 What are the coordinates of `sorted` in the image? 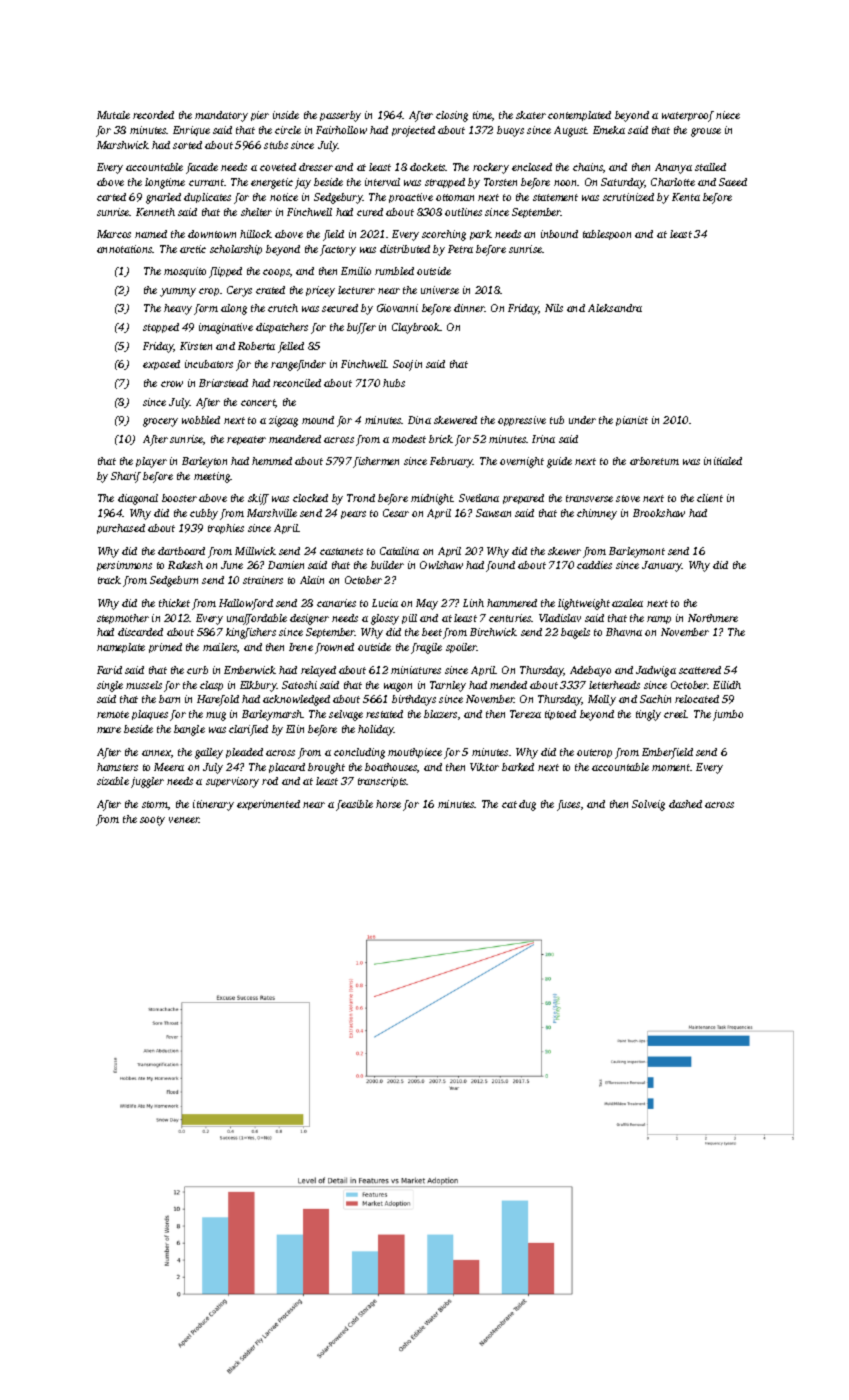 It's located at (187, 145).
